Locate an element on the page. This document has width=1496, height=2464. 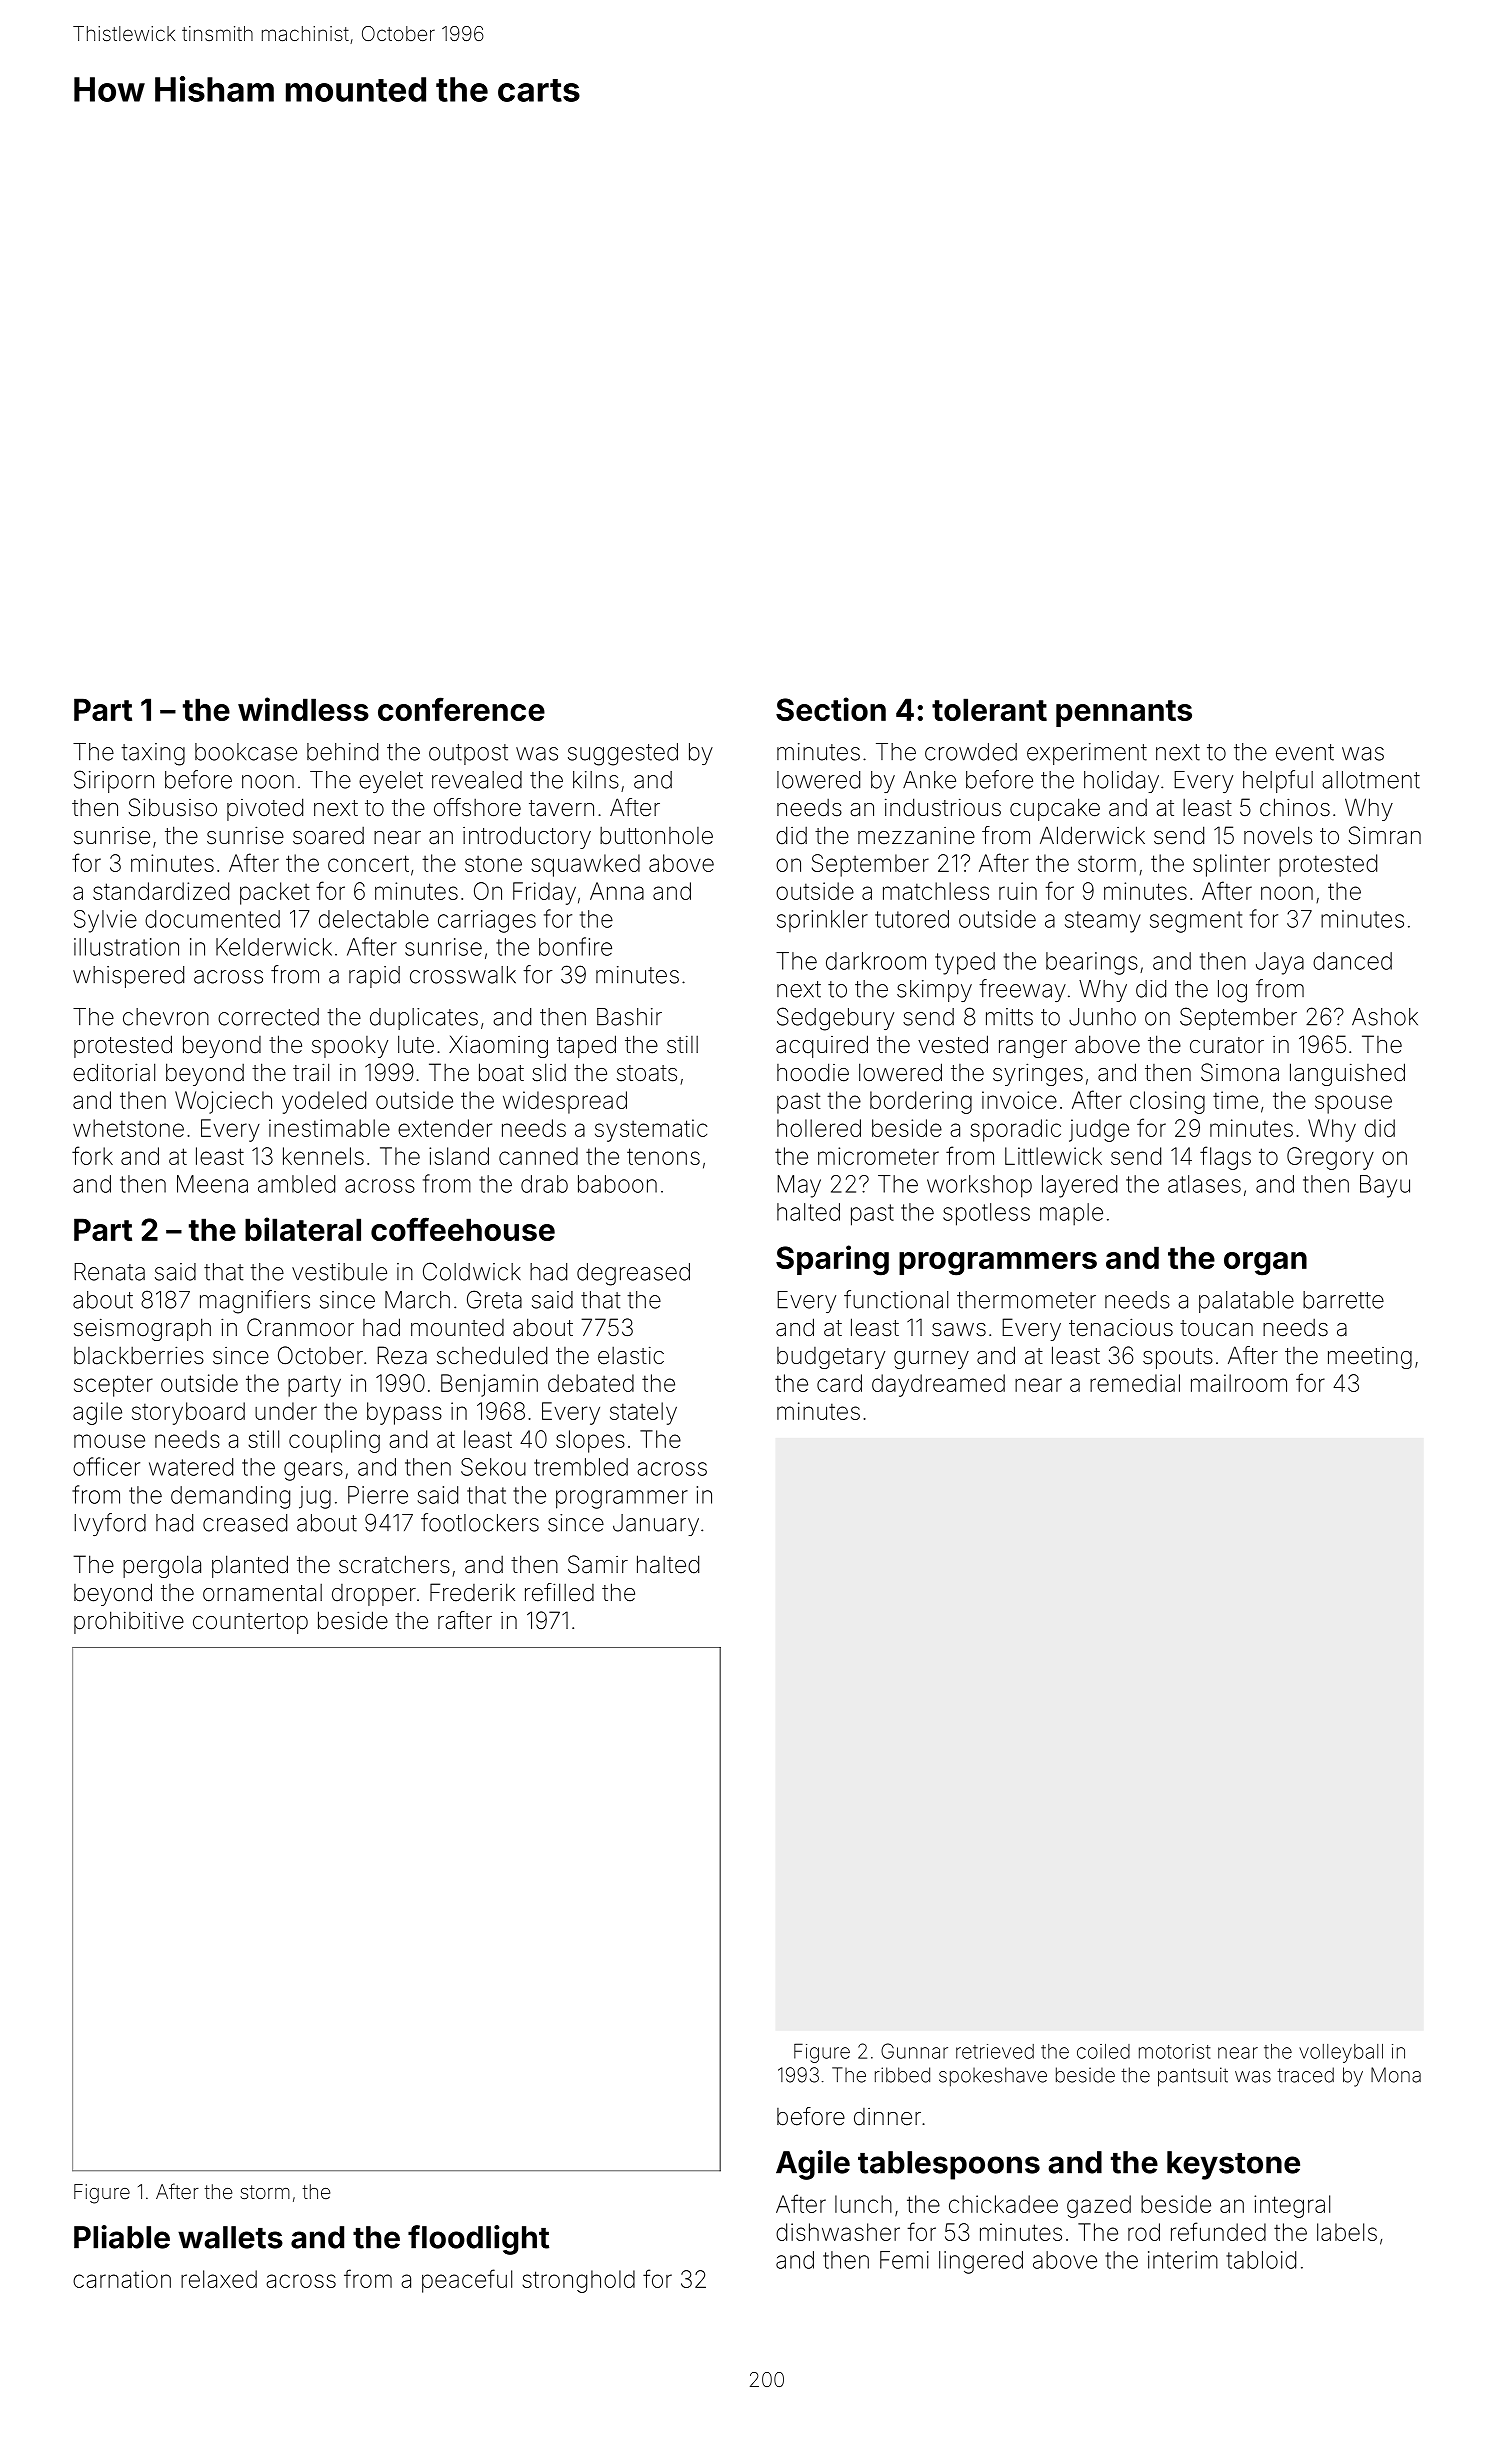
pivoted is located at coordinates (265, 809).
